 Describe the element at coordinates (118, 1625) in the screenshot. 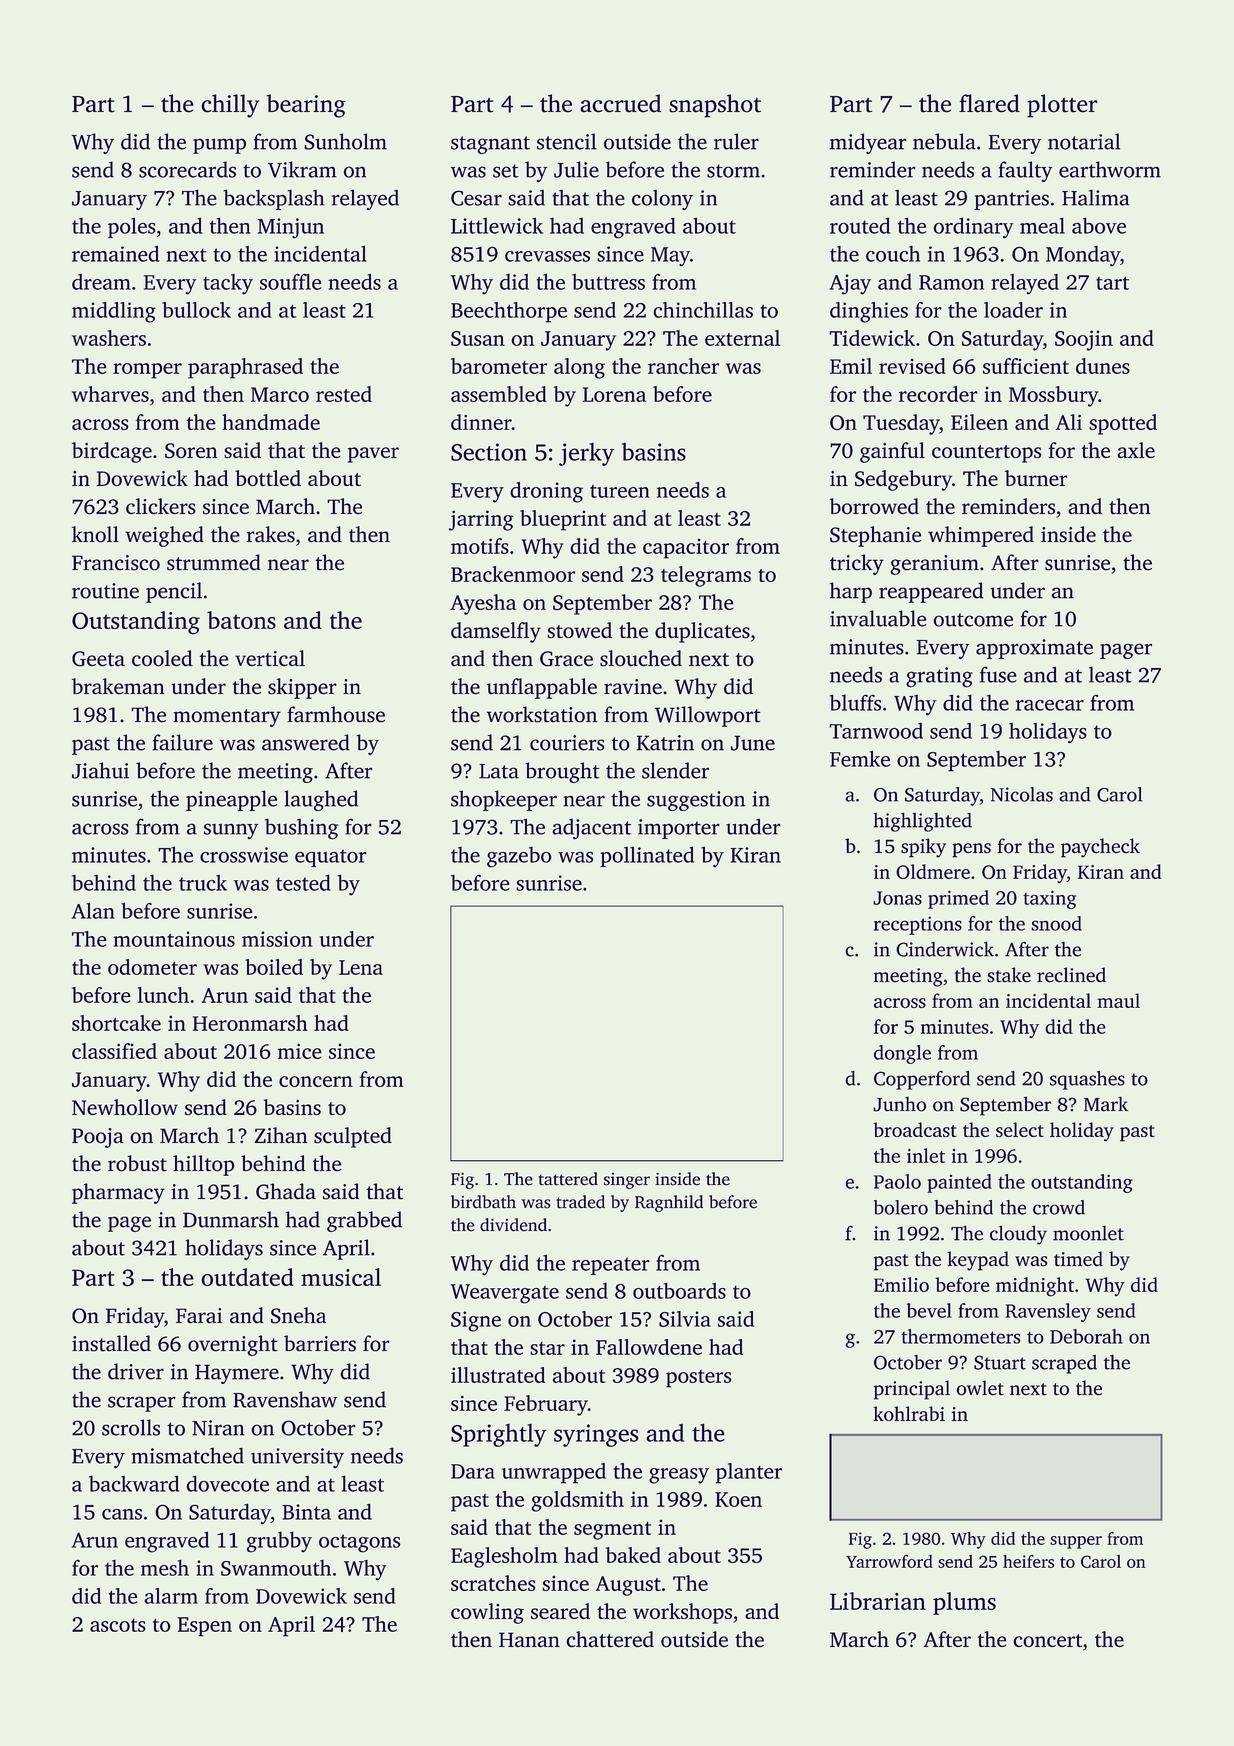

I see `ascots` at that location.
